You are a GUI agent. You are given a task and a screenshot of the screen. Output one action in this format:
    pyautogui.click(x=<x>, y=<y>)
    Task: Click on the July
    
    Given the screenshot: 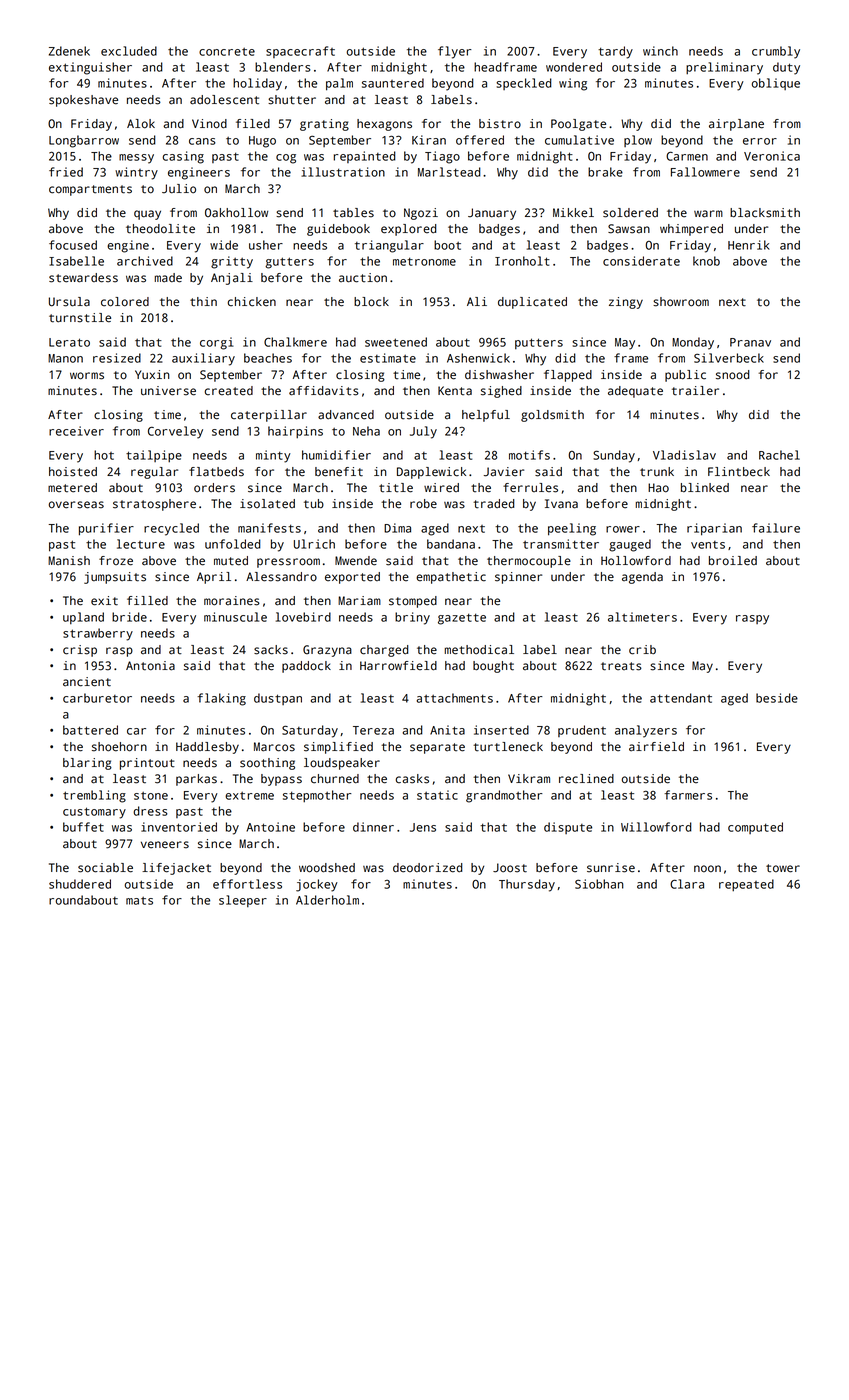 What is the action you would take?
    pyautogui.click(x=423, y=432)
